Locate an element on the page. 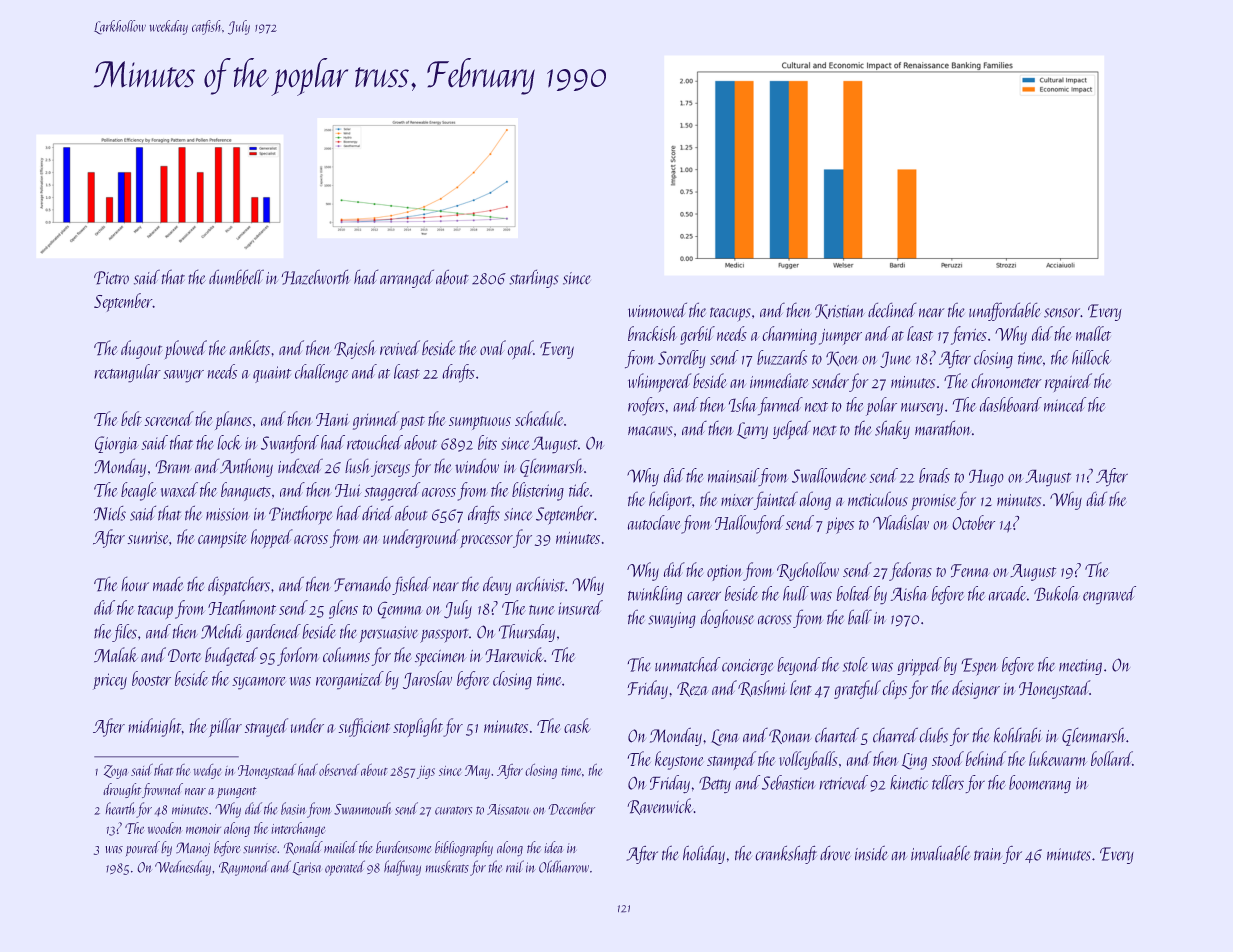 The height and width of the page is (952, 1233). arranged is located at coordinates (407, 278).
